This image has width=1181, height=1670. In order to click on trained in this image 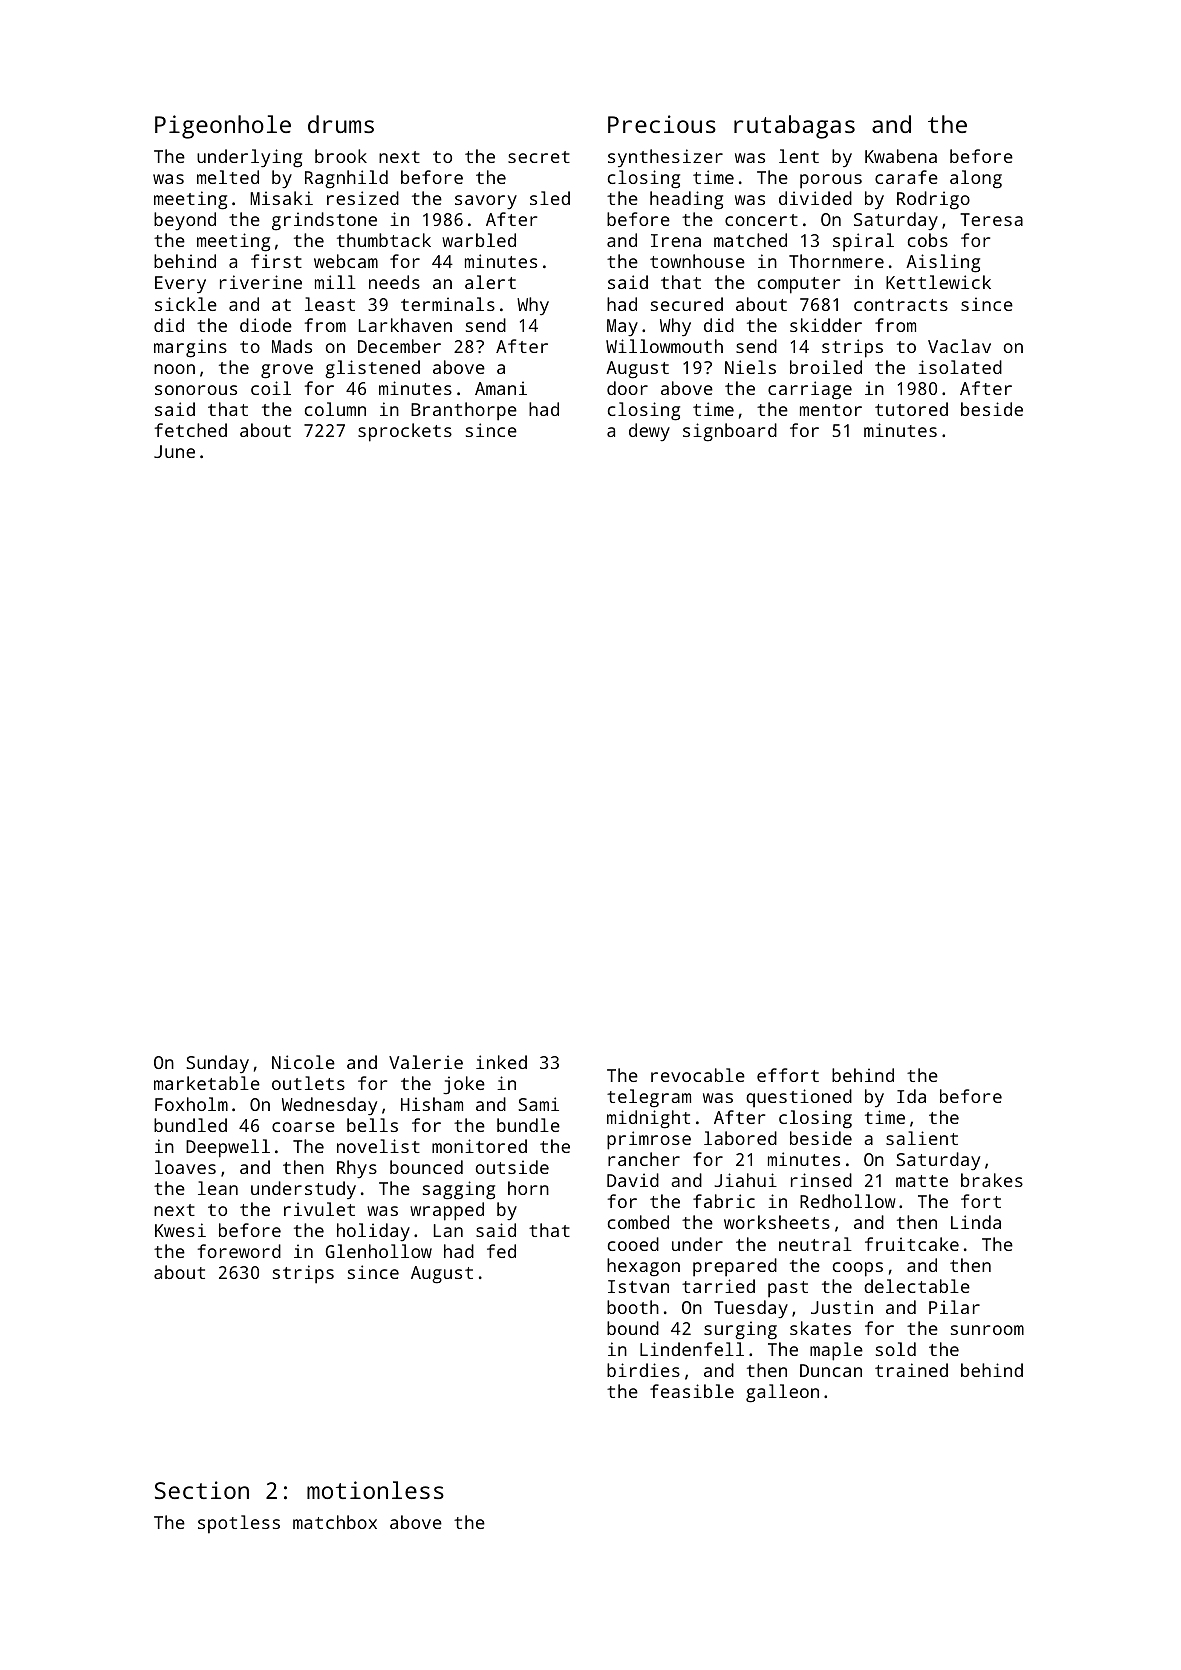, I will do `click(911, 1370)`.
